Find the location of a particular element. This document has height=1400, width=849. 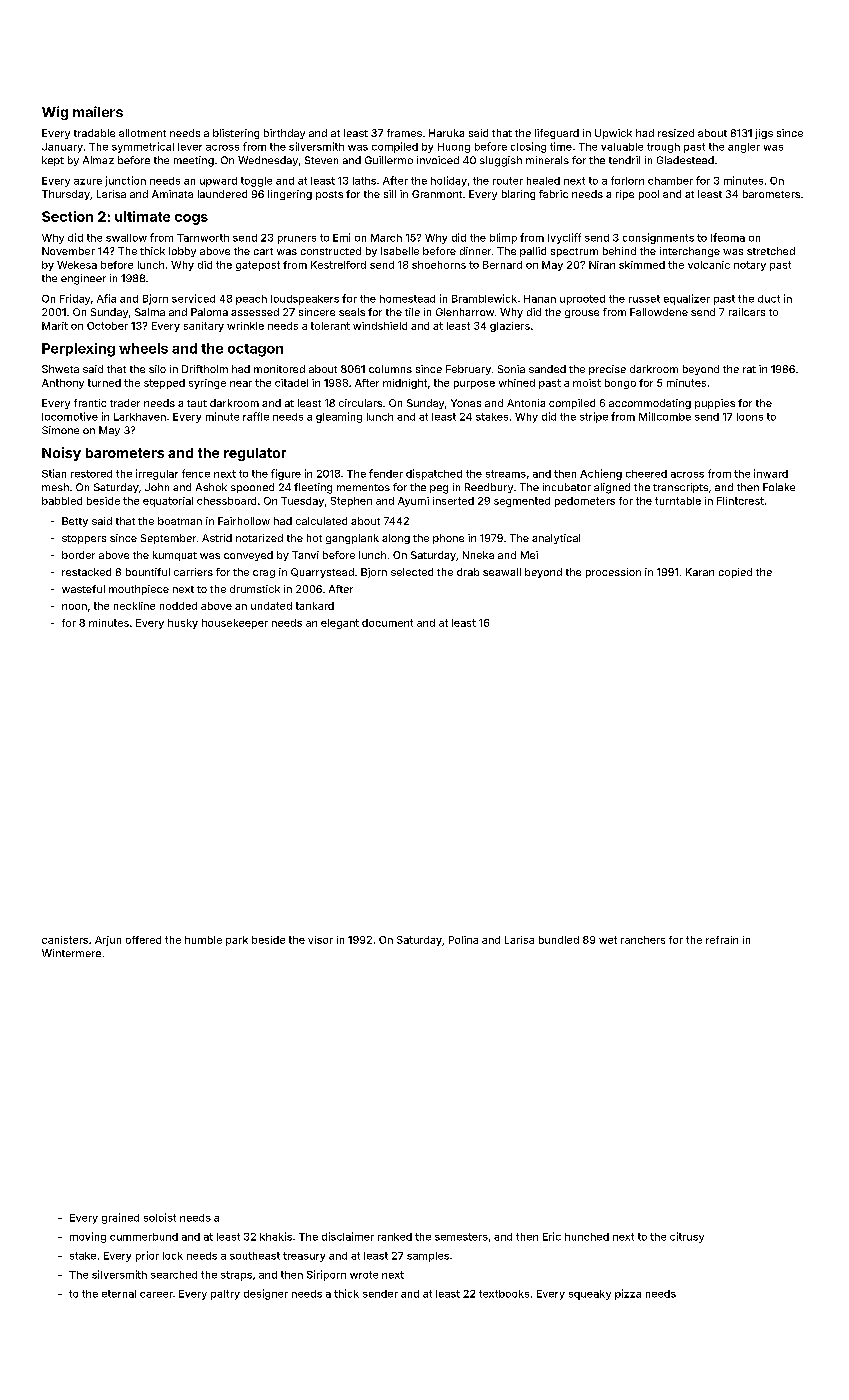

document is located at coordinates (387, 623).
